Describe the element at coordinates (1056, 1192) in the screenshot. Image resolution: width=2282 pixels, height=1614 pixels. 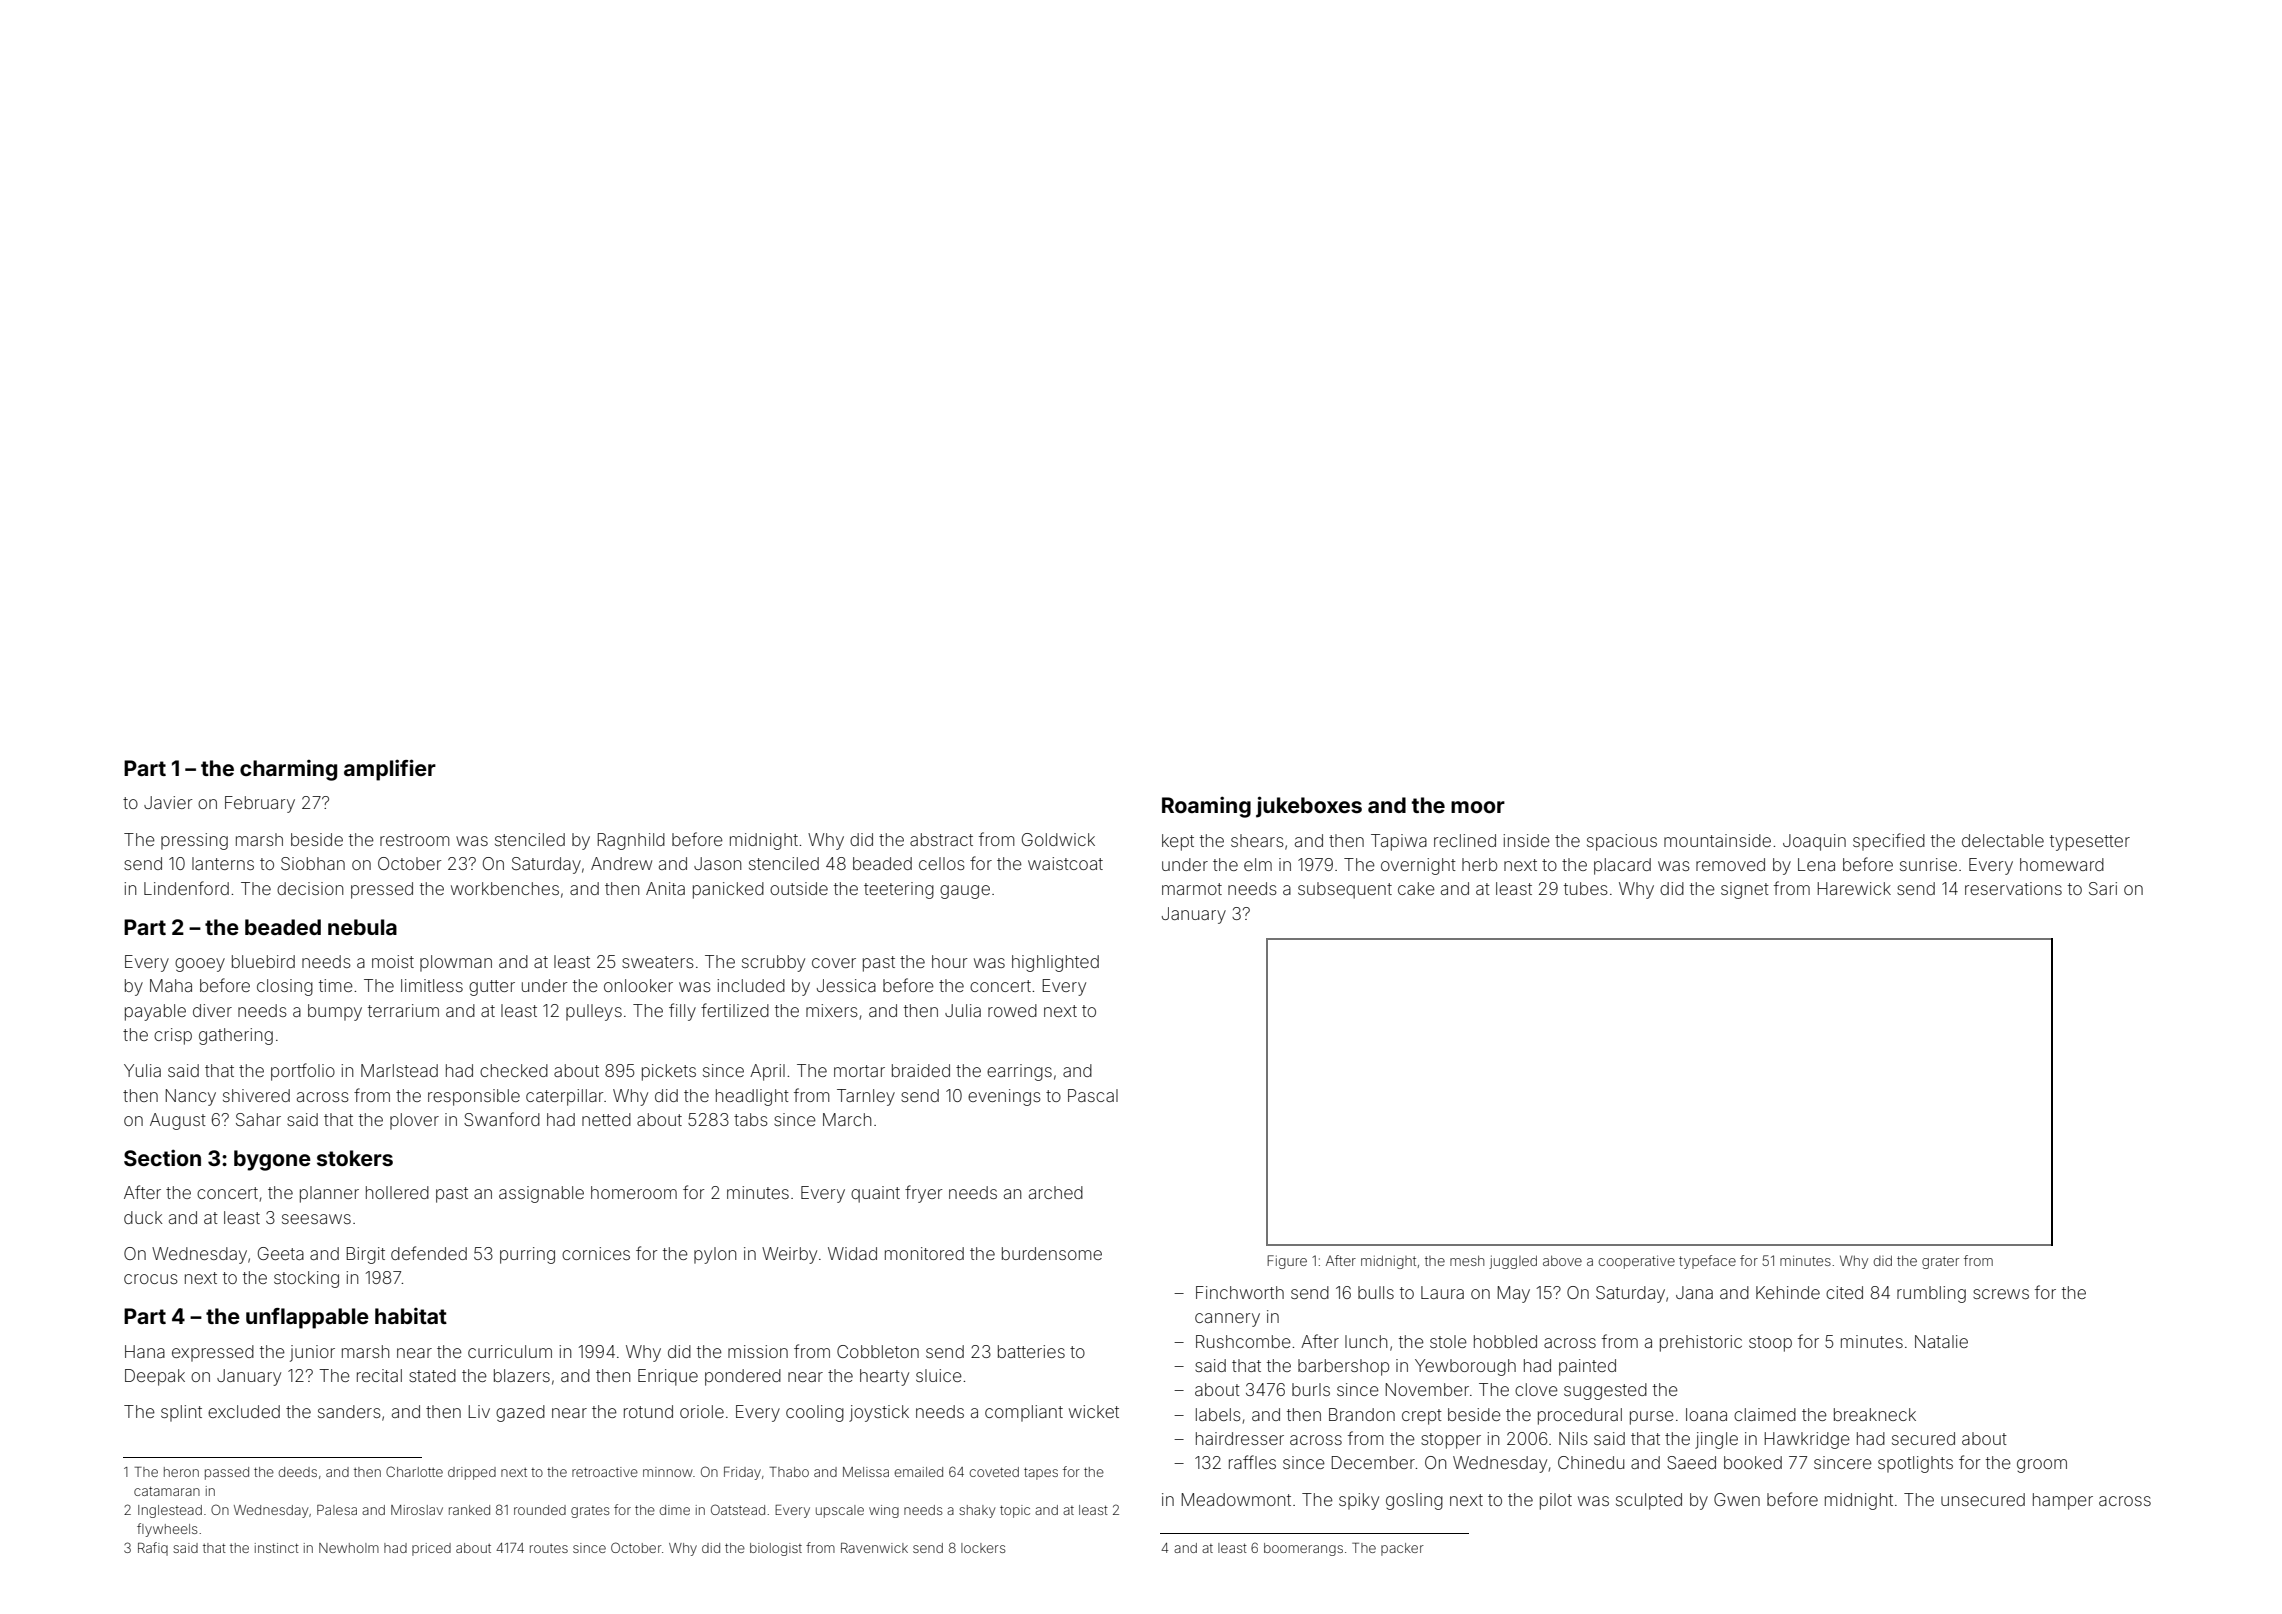
I see `arched` at that location.
